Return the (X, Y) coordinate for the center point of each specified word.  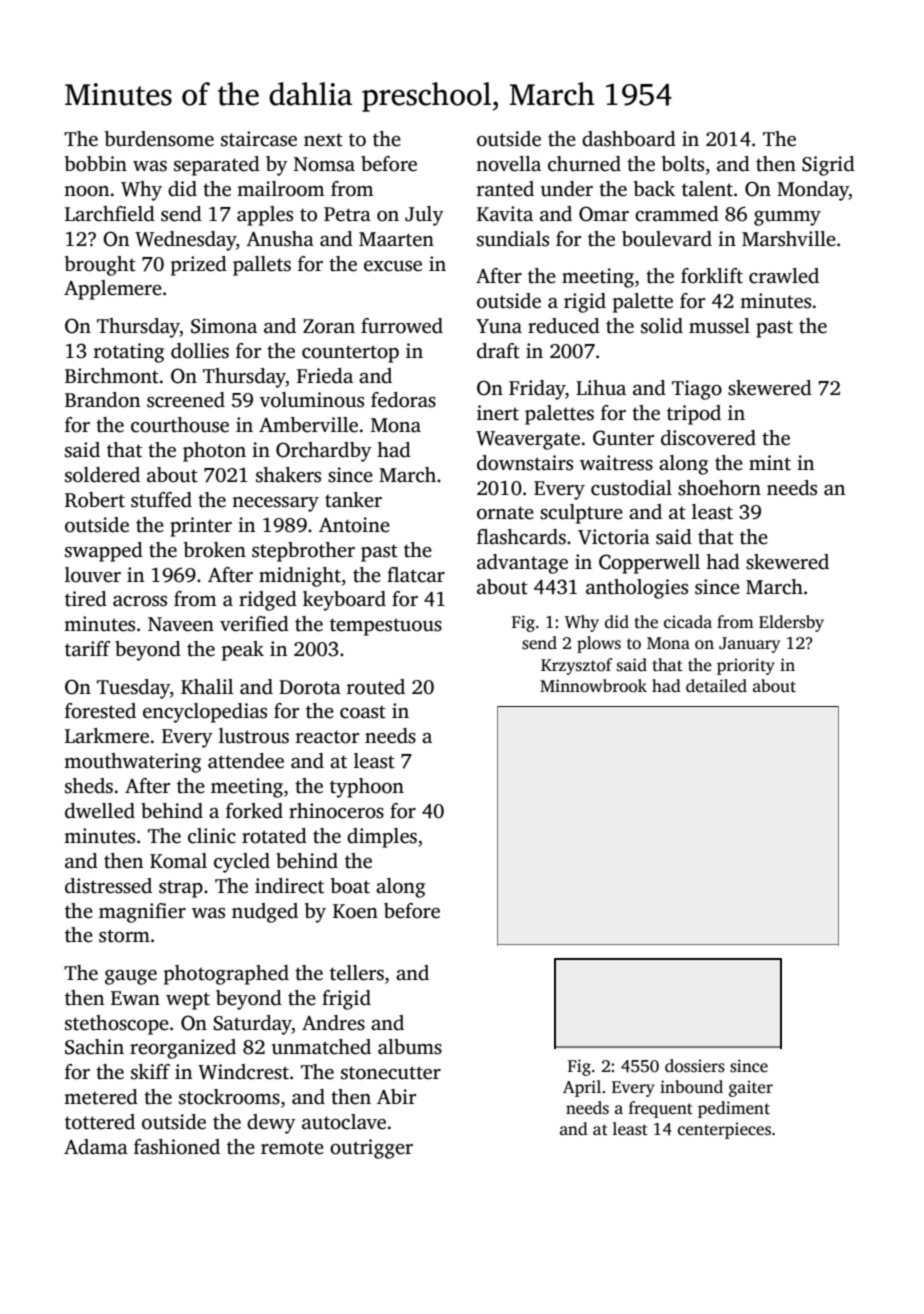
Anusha (280, 239)
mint (770, 463)
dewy (271, 1124)
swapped (104, 552)
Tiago (697, 390)
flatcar (416, 575)
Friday (537, 390)
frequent (661, 1109)
